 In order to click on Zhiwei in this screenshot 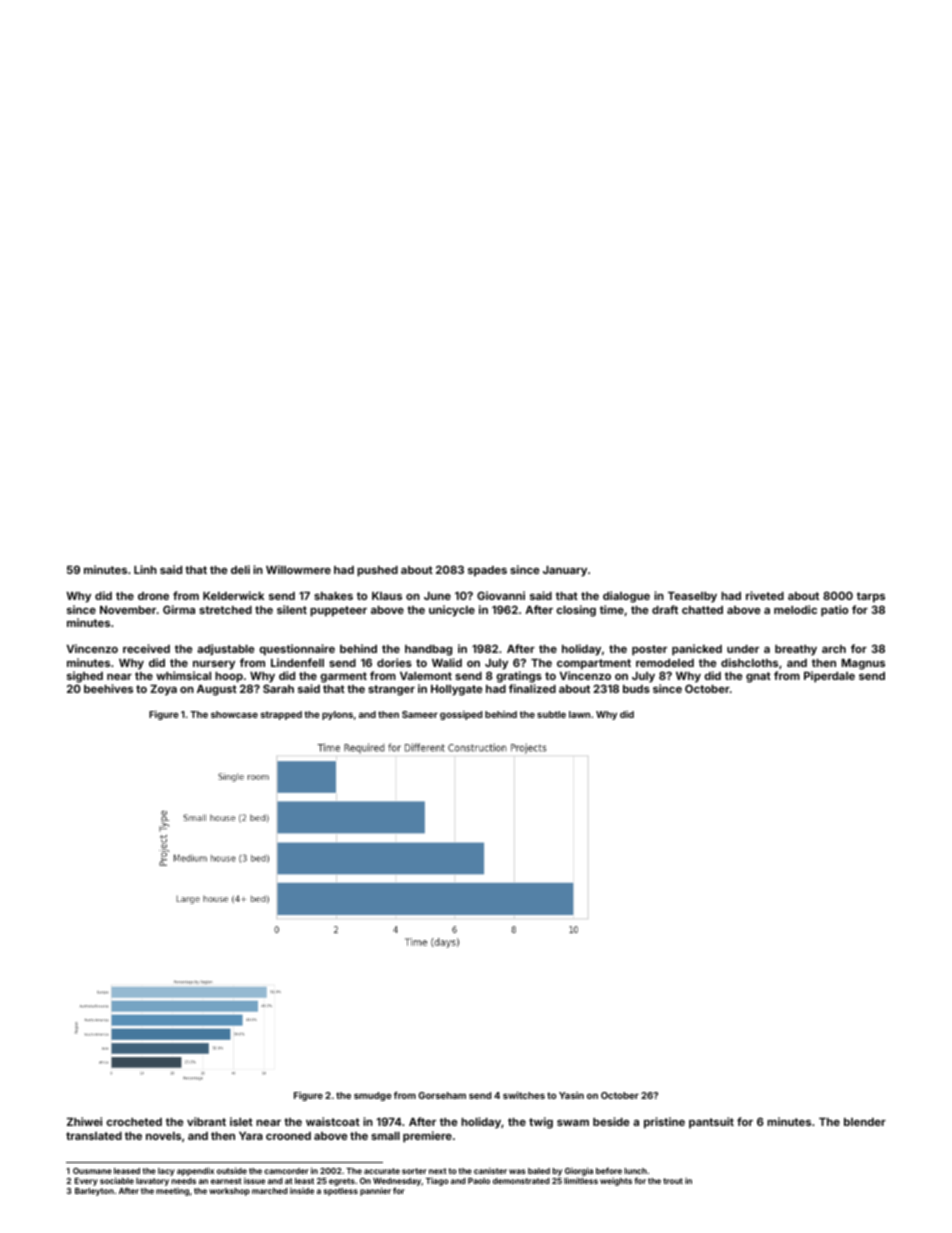, I will do `click(84, 1121)`.
